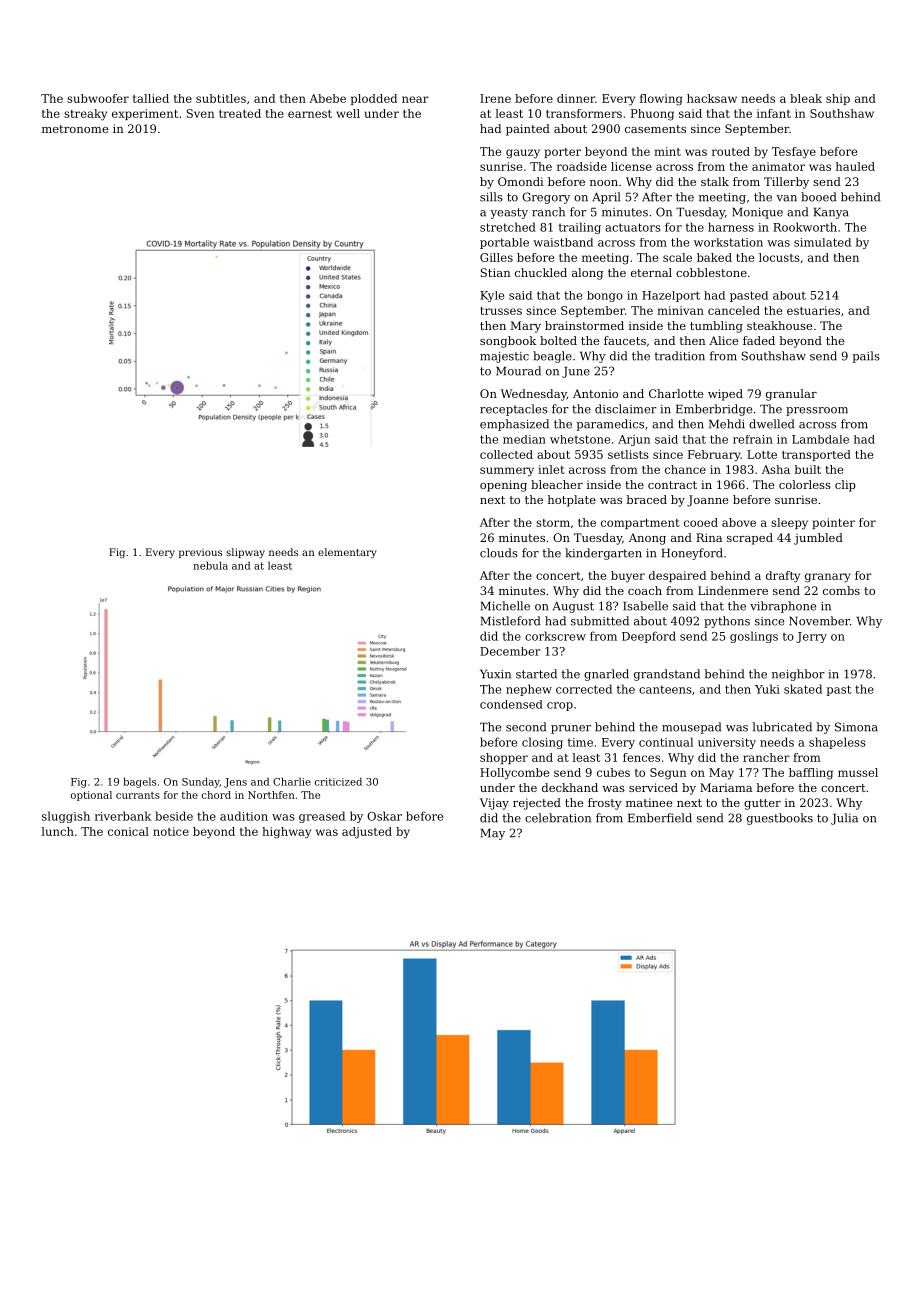 The width and height of the screenshot is (924, 1308). Describe the element at coordinates (537, 804) in the screenshot. I see `rejected` at that location.
